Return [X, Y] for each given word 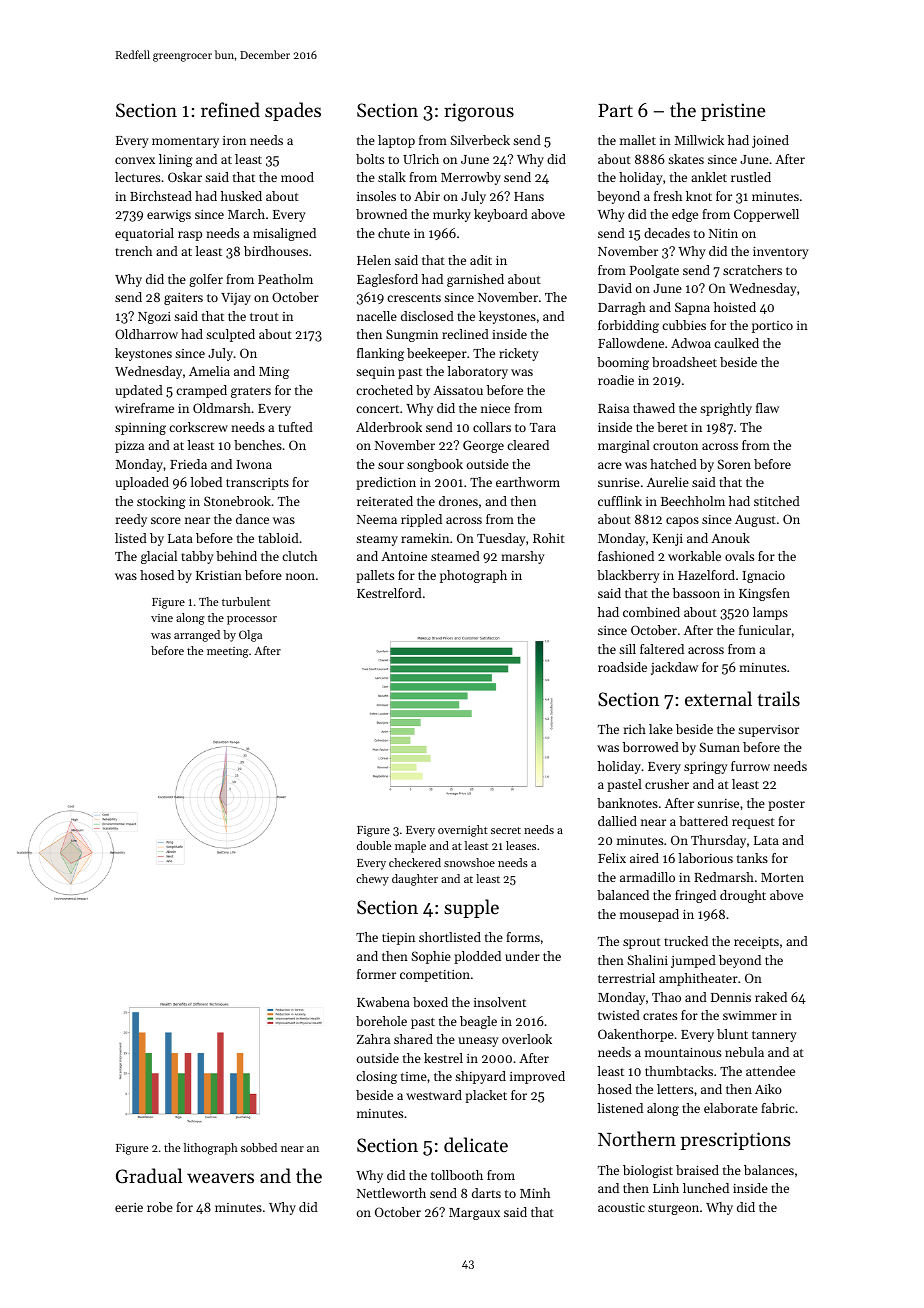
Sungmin [412, 335]
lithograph [211, 1149]
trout [264, 317]
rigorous [479, 112]
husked [241, 196]
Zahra [373, 1039]
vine [162, 618]
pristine [733, 112]
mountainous [683, 1052]
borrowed [651, 747]
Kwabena [383, 1002]
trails [779, 698]
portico [772, 327]
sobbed [259, 1147]
